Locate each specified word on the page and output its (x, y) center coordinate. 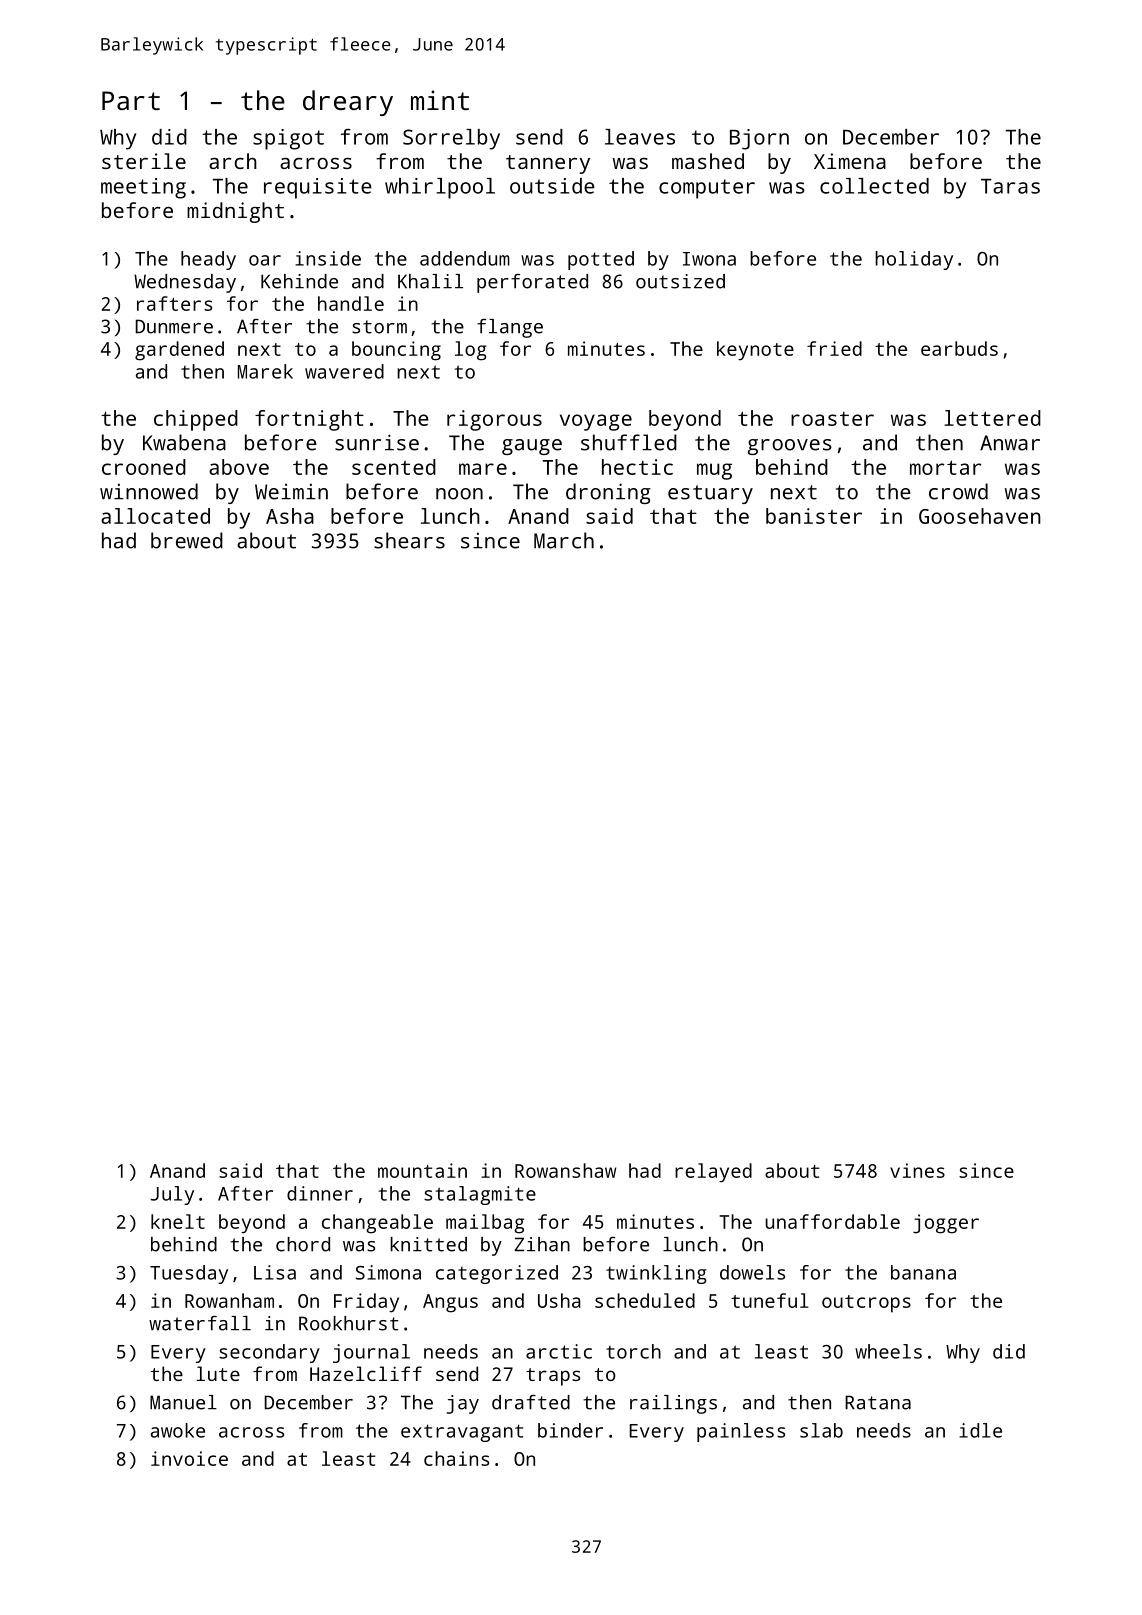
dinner (320, 1193)
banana (923, 1272)
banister (814, 516)
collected (874, 186)
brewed (187, 540)
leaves (640, 137)
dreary (348, 103)
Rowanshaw (565, 1170)
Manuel (183, 1402)
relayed (713, 1173)
